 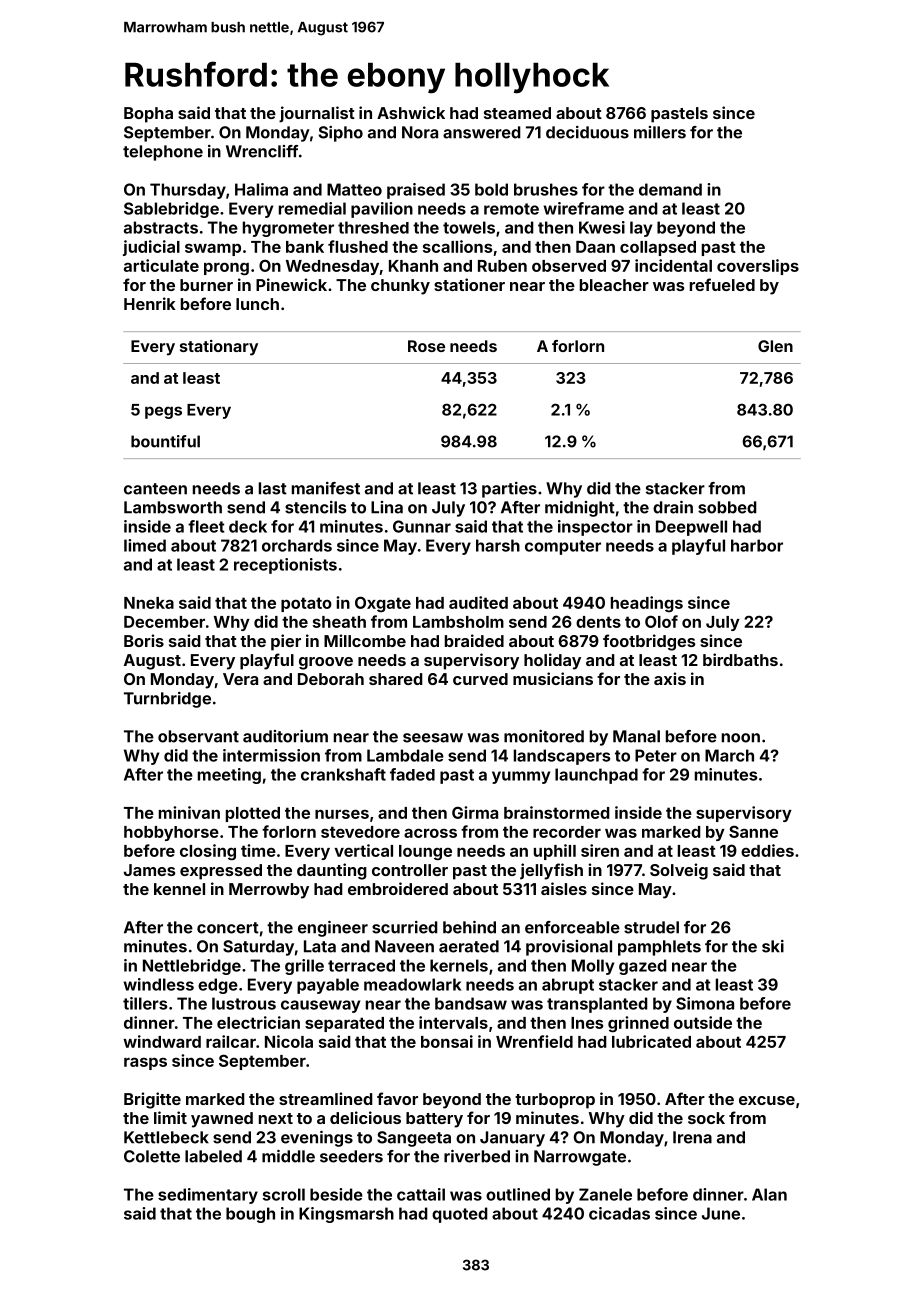 What do you see at coordinates (148, 115) in the image?
I see `Bopha` at bounding box center [148, 115].
